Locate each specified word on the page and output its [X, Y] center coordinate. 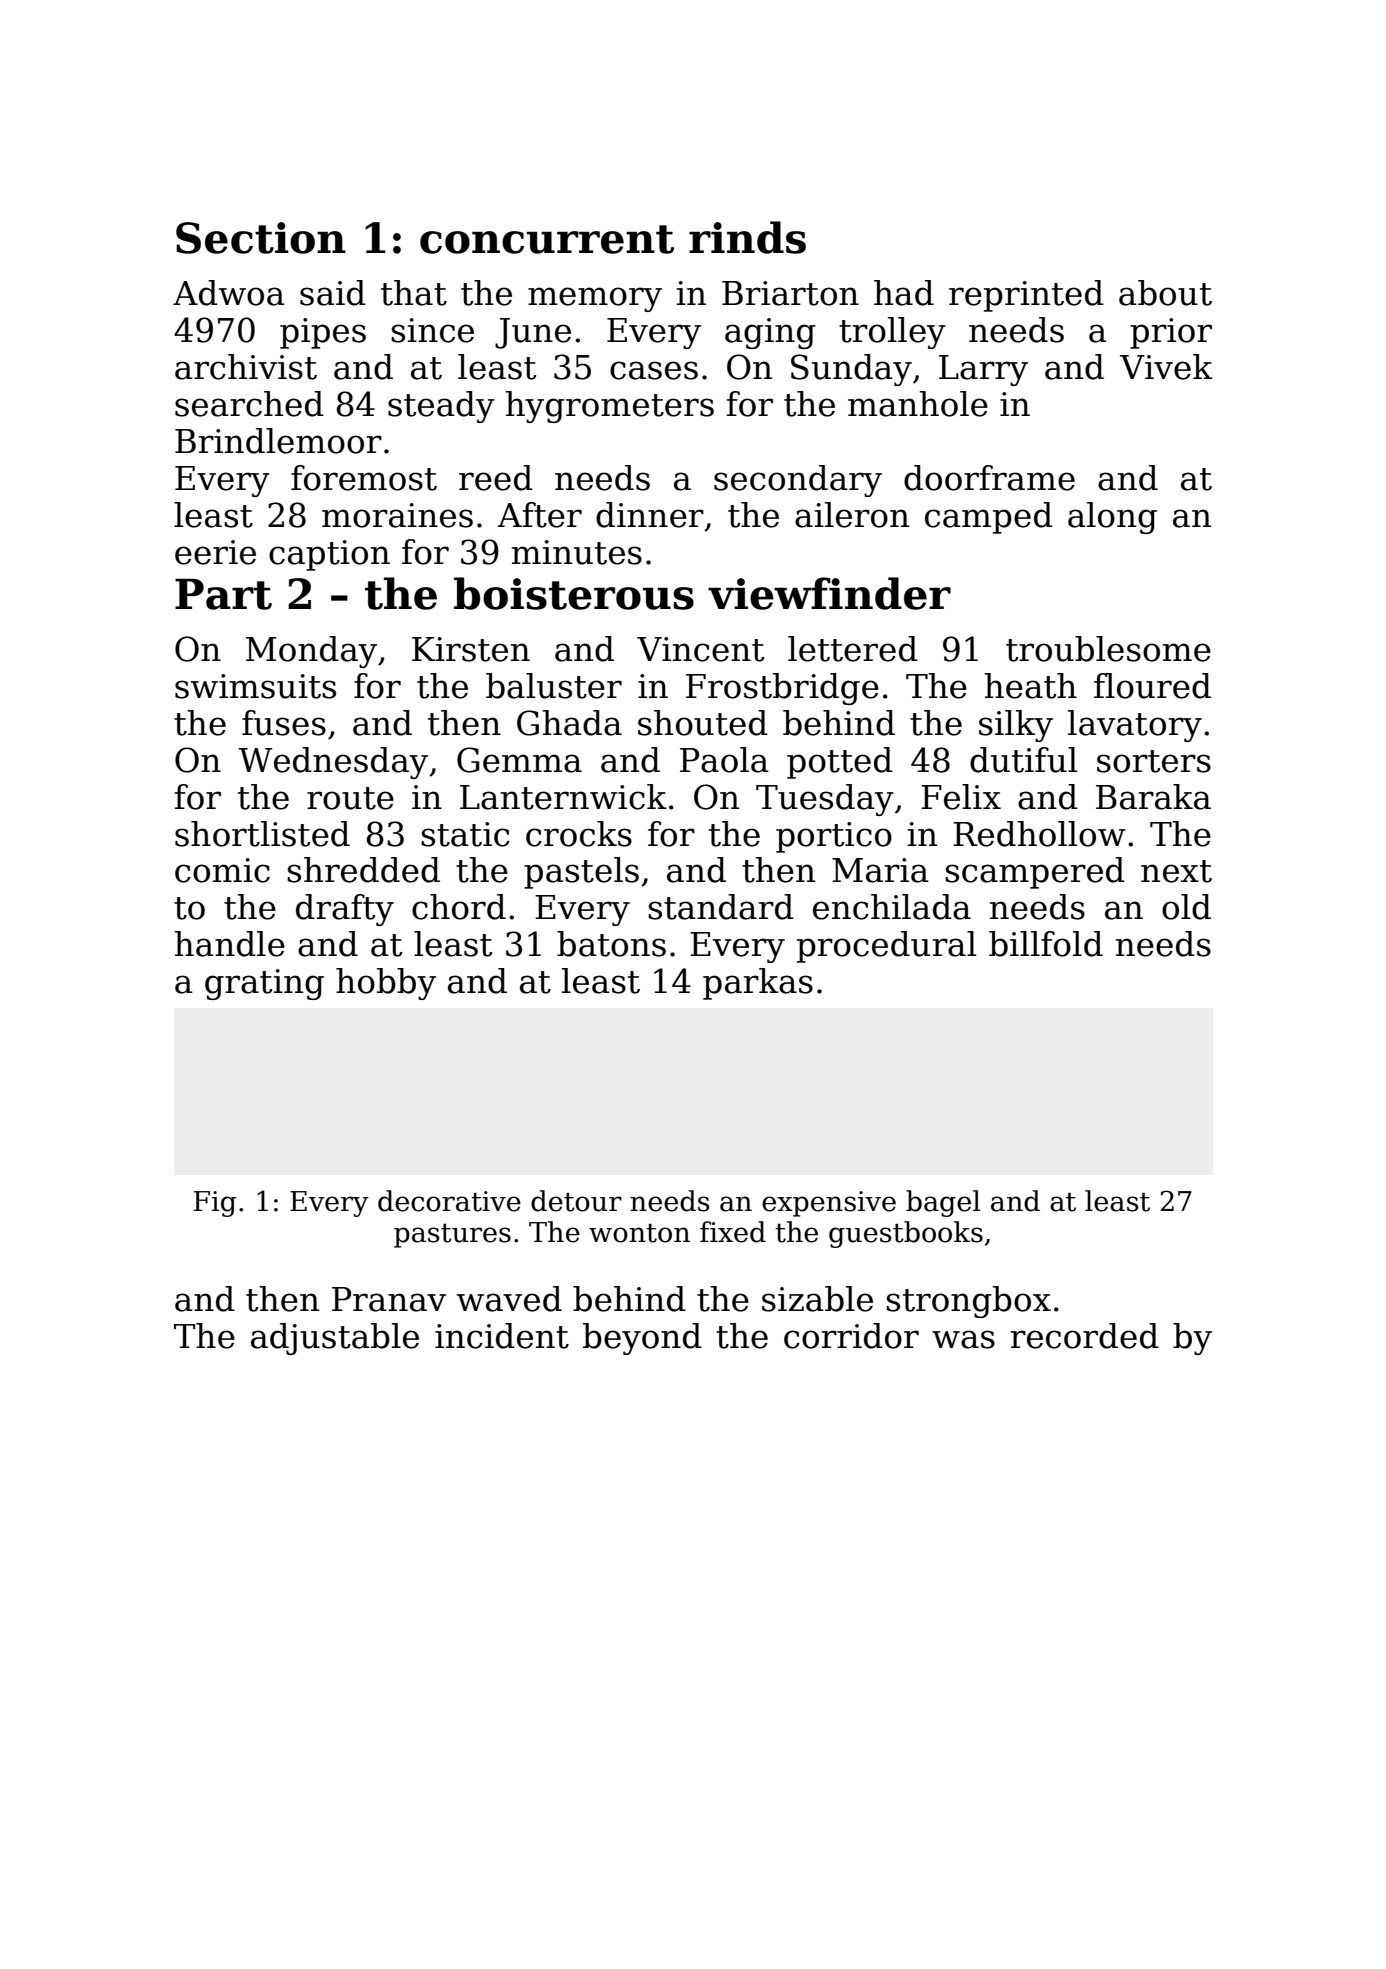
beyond [642, 1339]
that [414, 293]
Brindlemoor [278, 441]
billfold [1046, 944]
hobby [386, 984]
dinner [650, 515]
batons [611, 944]
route [350, 798]
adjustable [335, 1339]
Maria [880, 870]
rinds [747, 237]
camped [989, 518]
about [1165, 293]
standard [721, 907]
